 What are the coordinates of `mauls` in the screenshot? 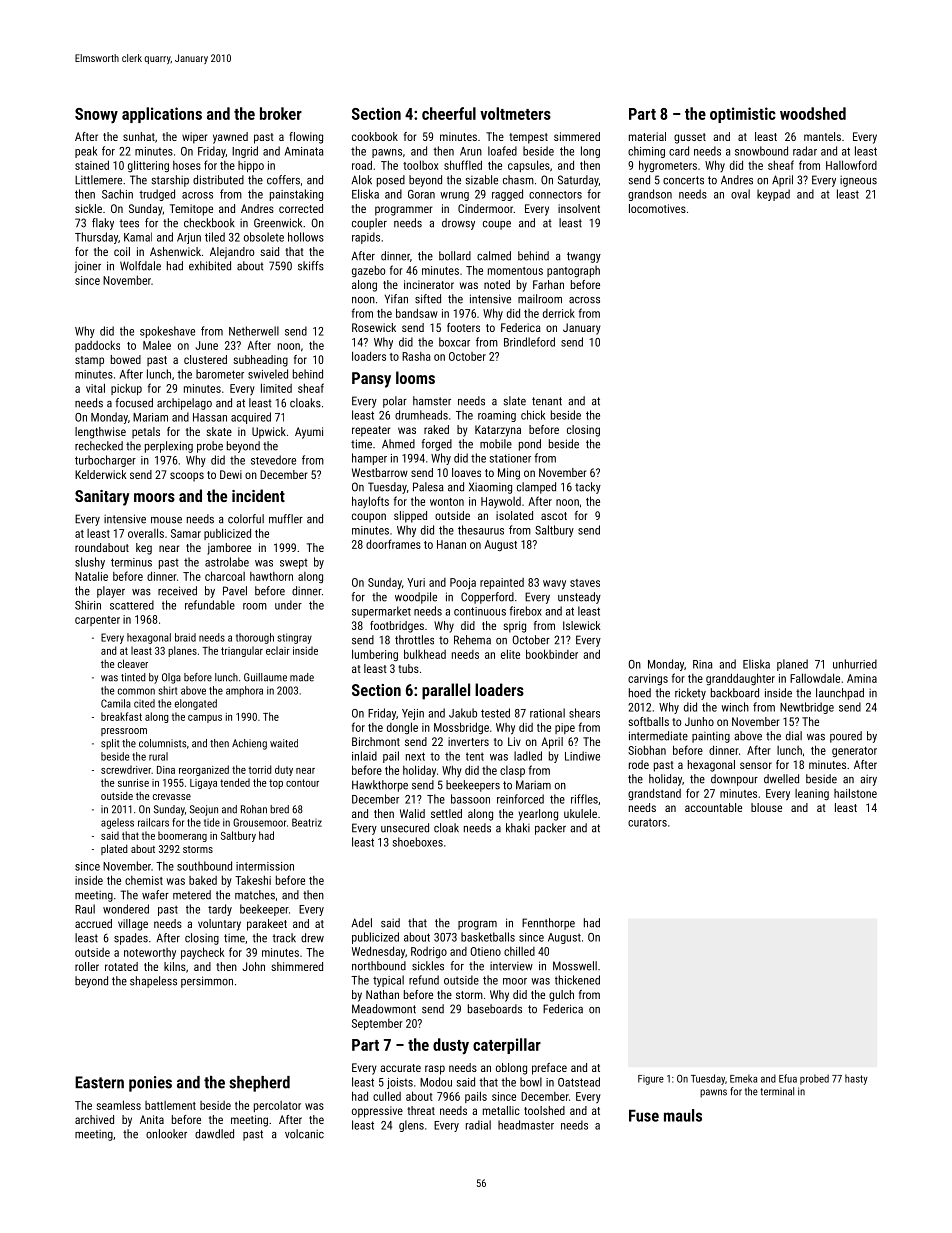 It's located at (683, 1115).
